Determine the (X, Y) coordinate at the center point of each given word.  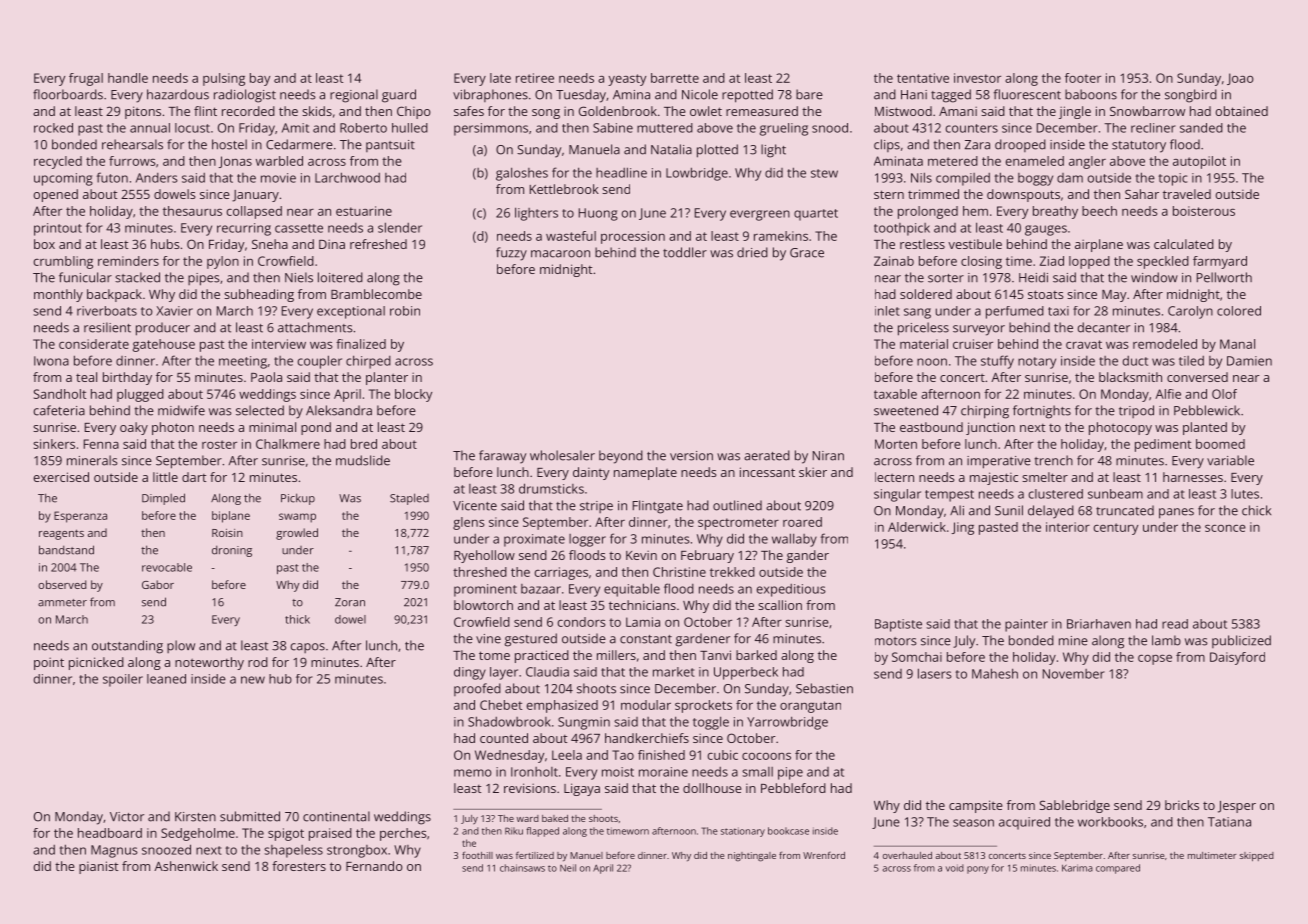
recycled (58, 162)
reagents (61, 534)
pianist (98, 867)
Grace (807, 253)
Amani (958, 111)
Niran (828, 456)
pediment (1163, 445)
